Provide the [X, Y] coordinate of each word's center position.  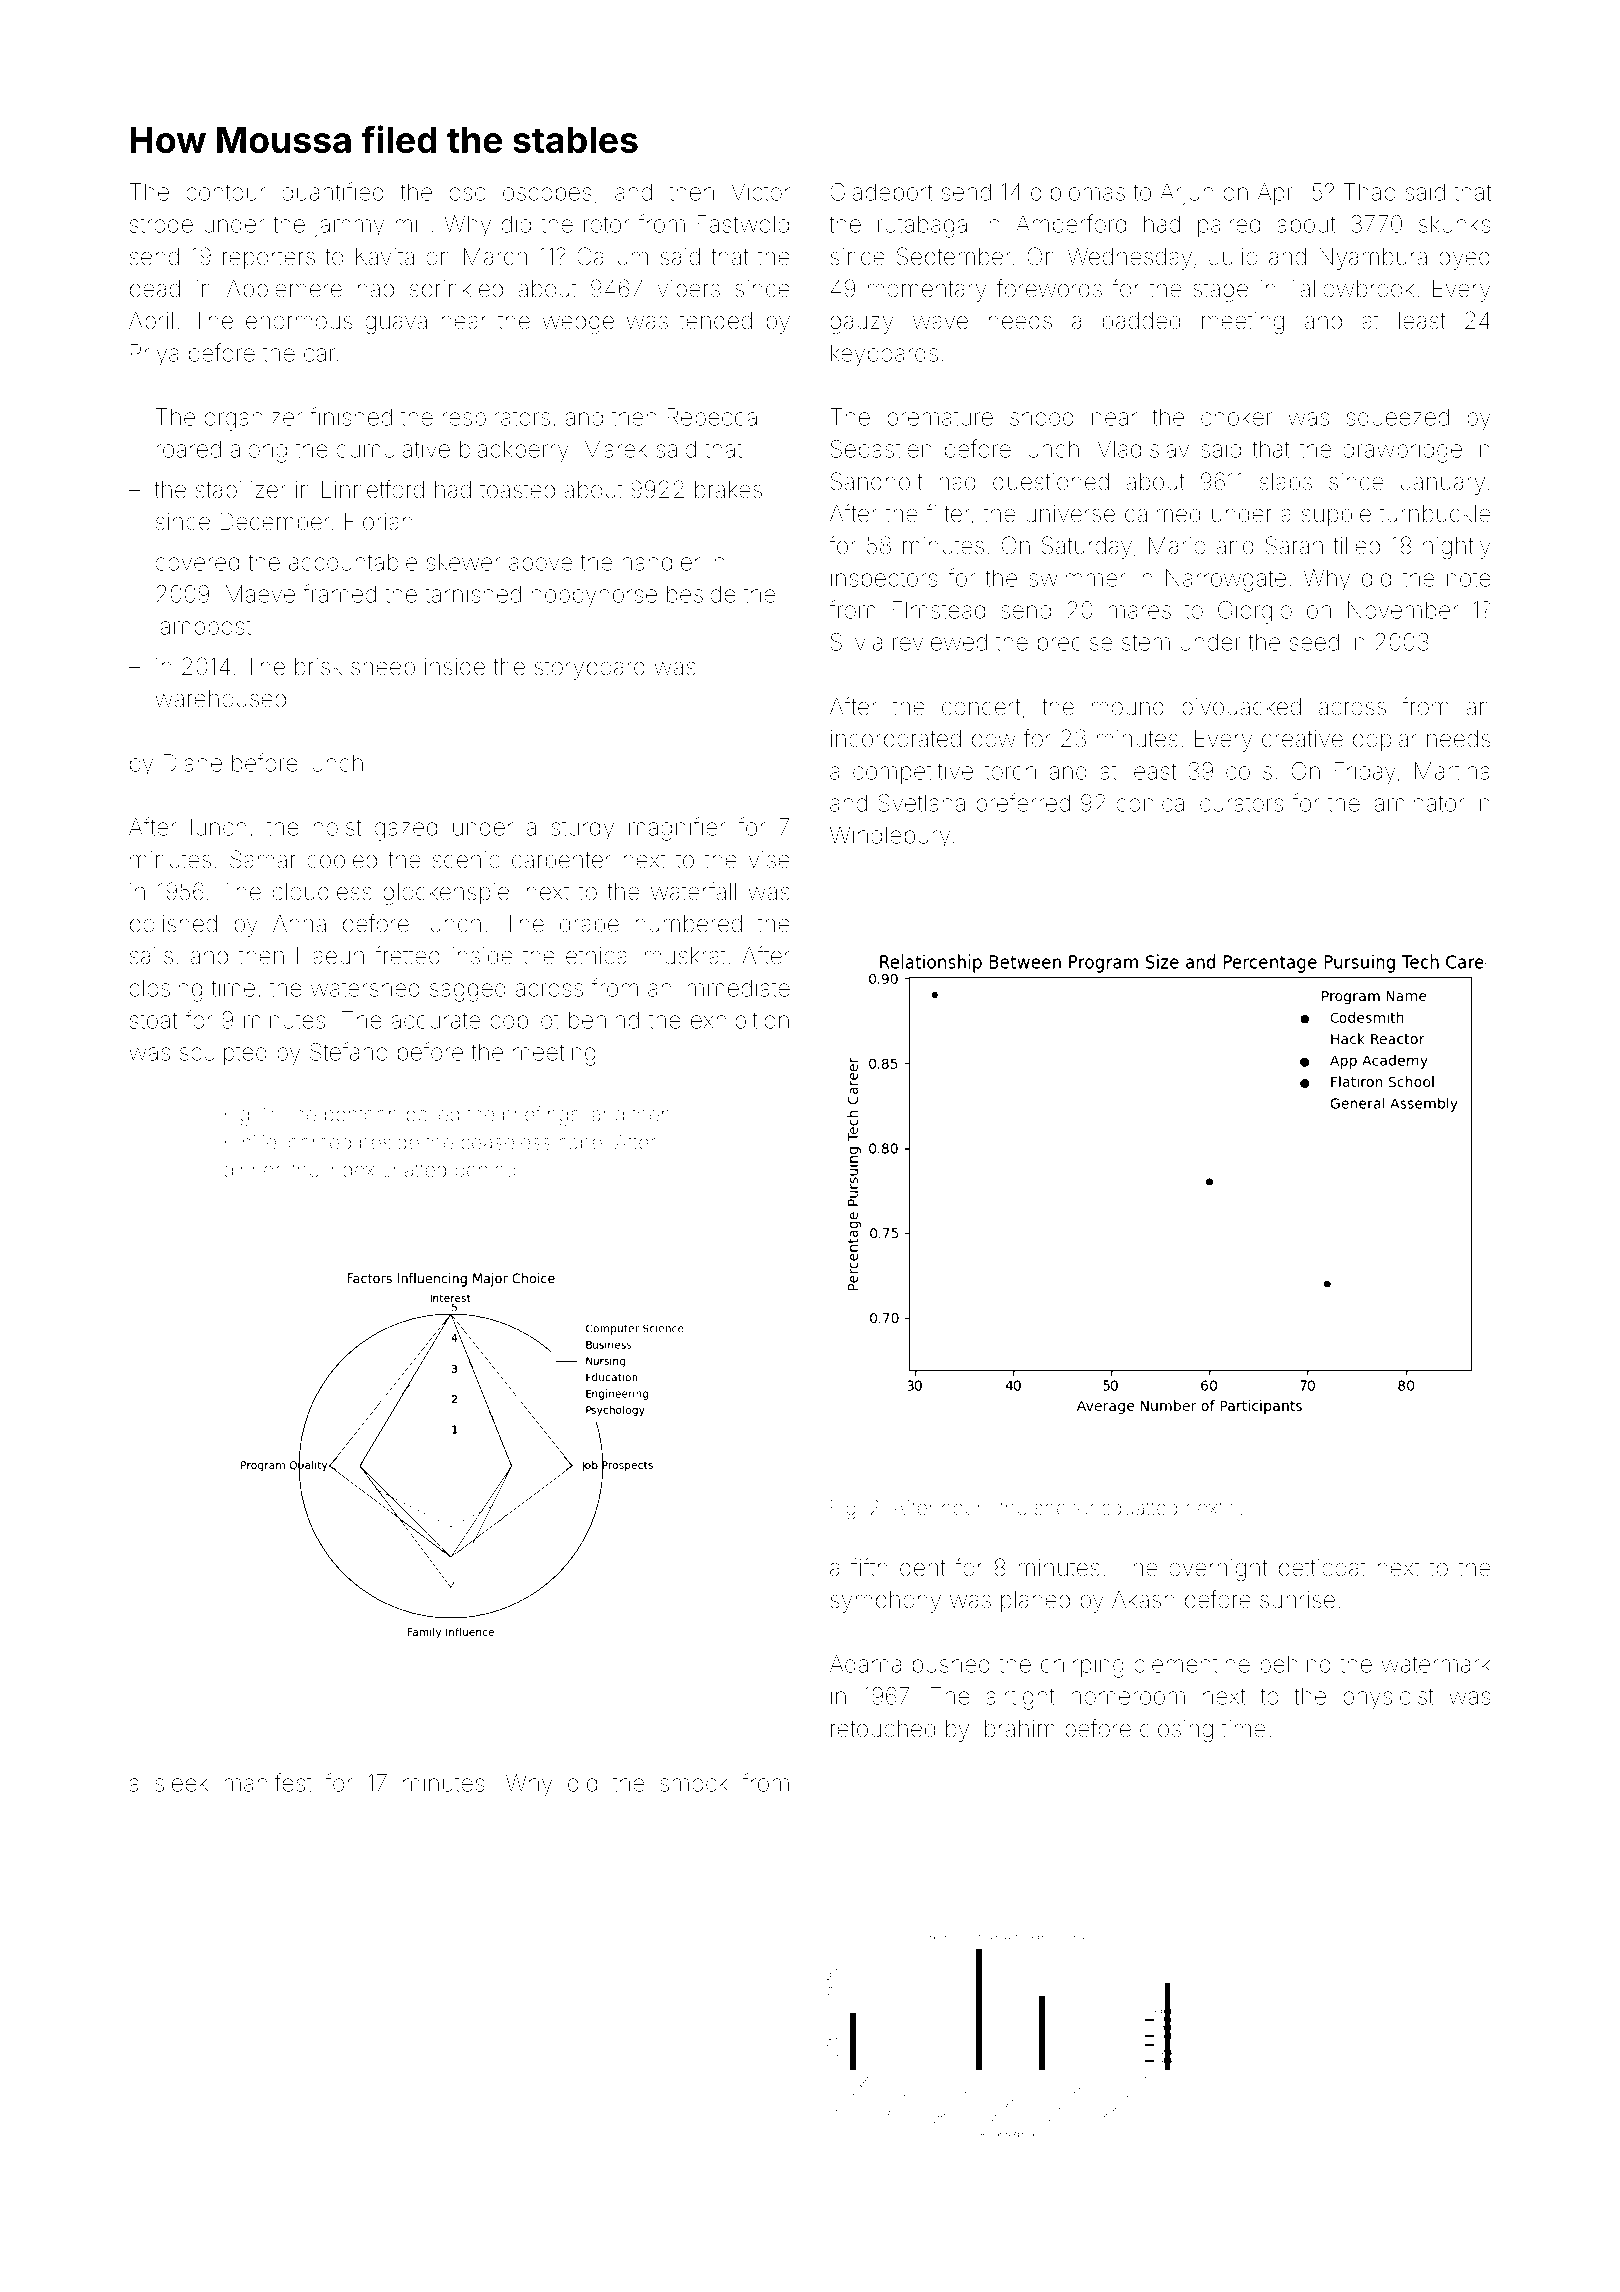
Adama [865, 1664]
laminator [1417, 803]
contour [226, 192]
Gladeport [881, 194]
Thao [1369, 192]
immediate [736, 988]
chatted [414, 1169]
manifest [268, 1782]
